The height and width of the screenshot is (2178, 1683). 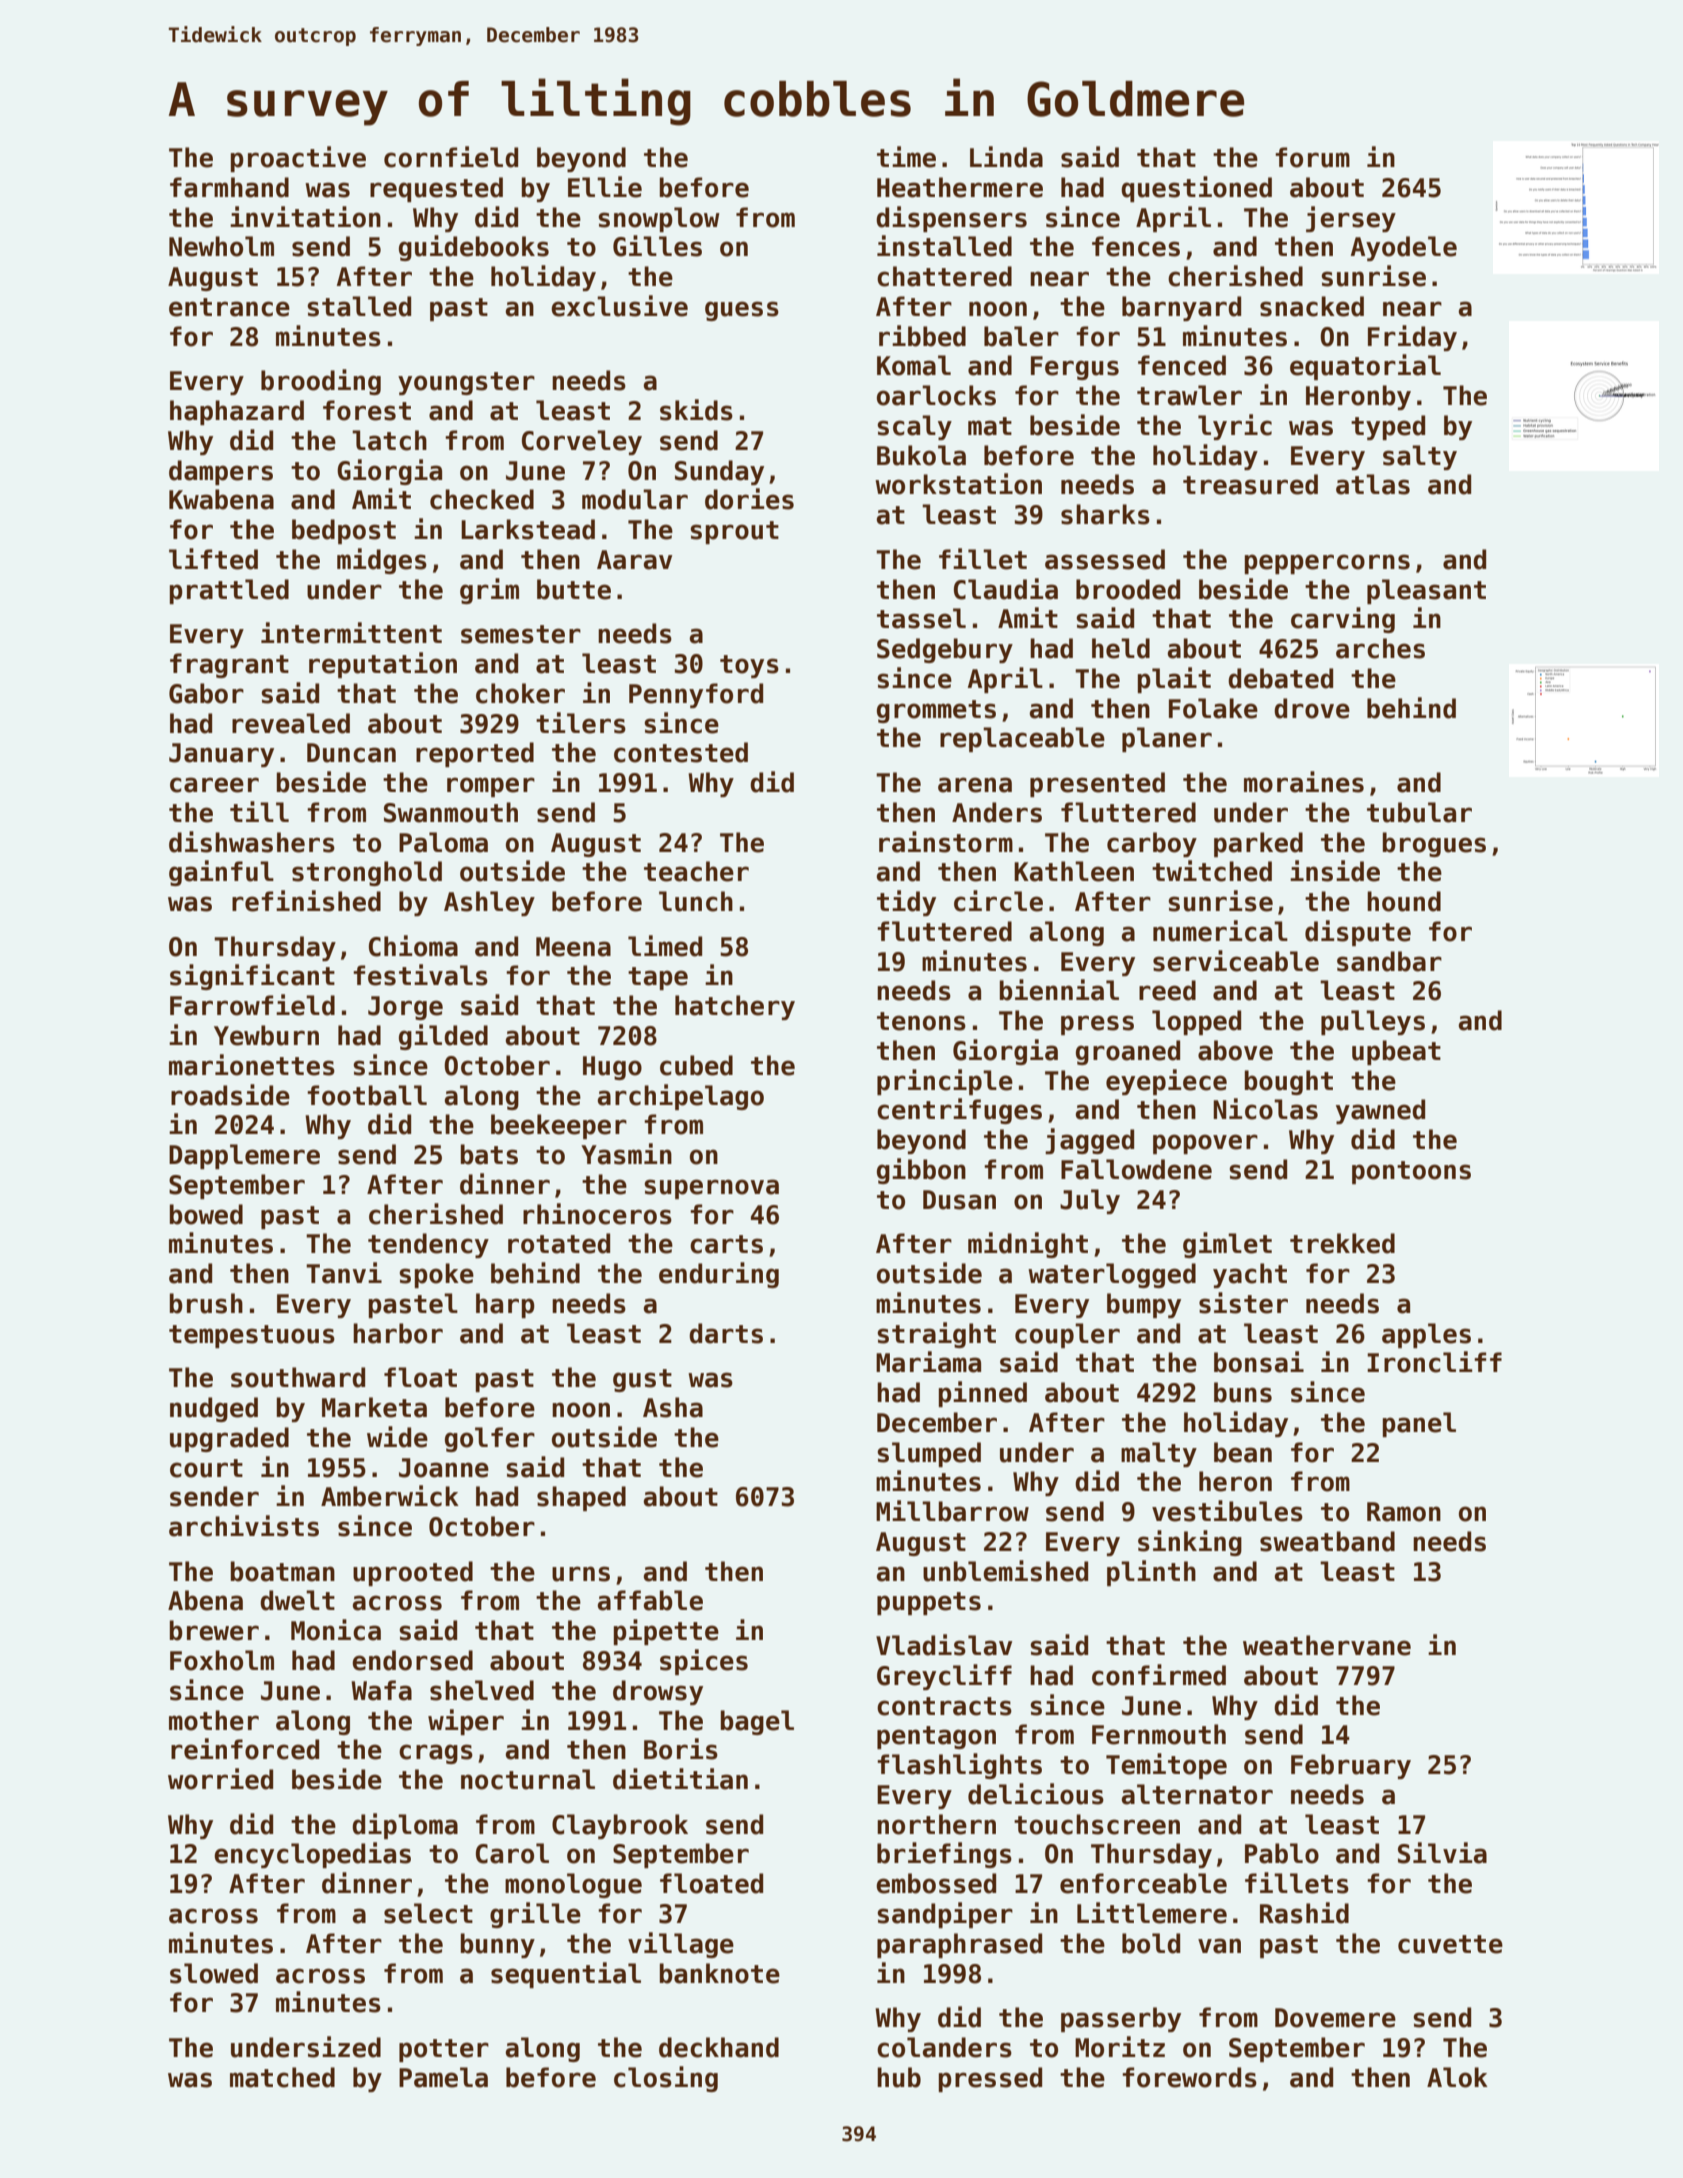 I want to click on Ellie, so click(x=605, y=187).
